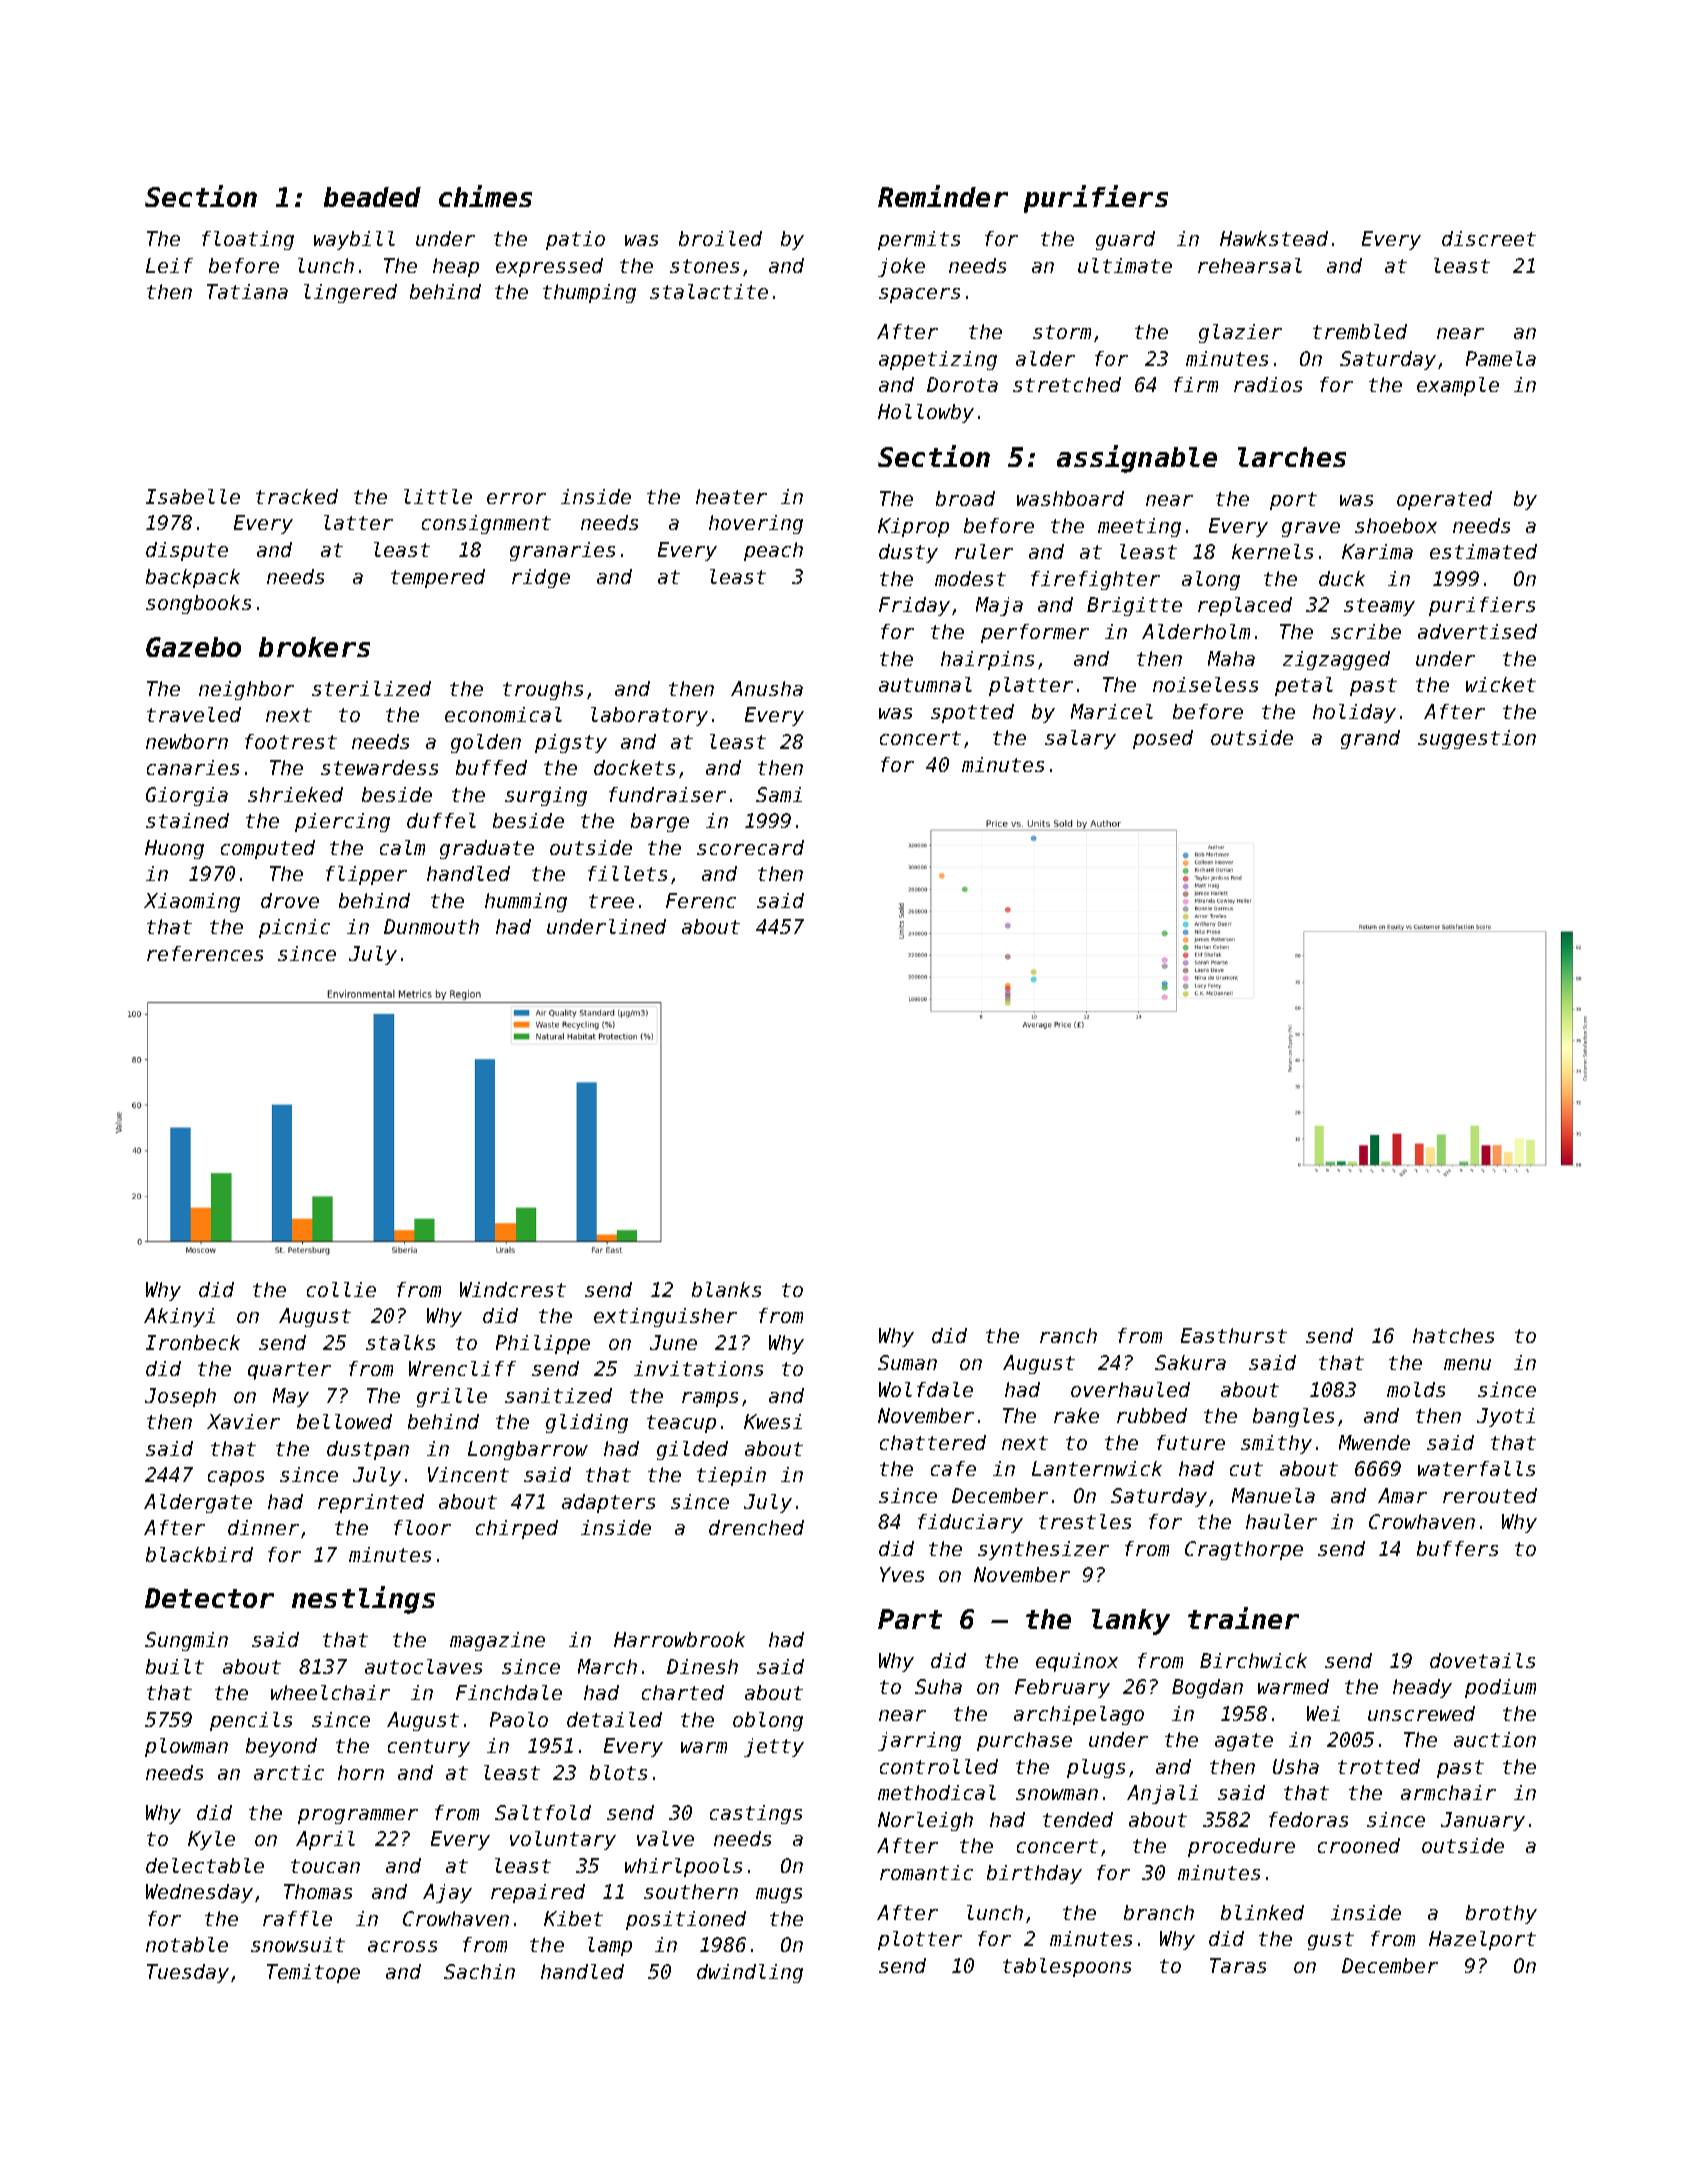 This screenshot has width=1683, height=2178. I want to click on heater, so click(731, 496).
